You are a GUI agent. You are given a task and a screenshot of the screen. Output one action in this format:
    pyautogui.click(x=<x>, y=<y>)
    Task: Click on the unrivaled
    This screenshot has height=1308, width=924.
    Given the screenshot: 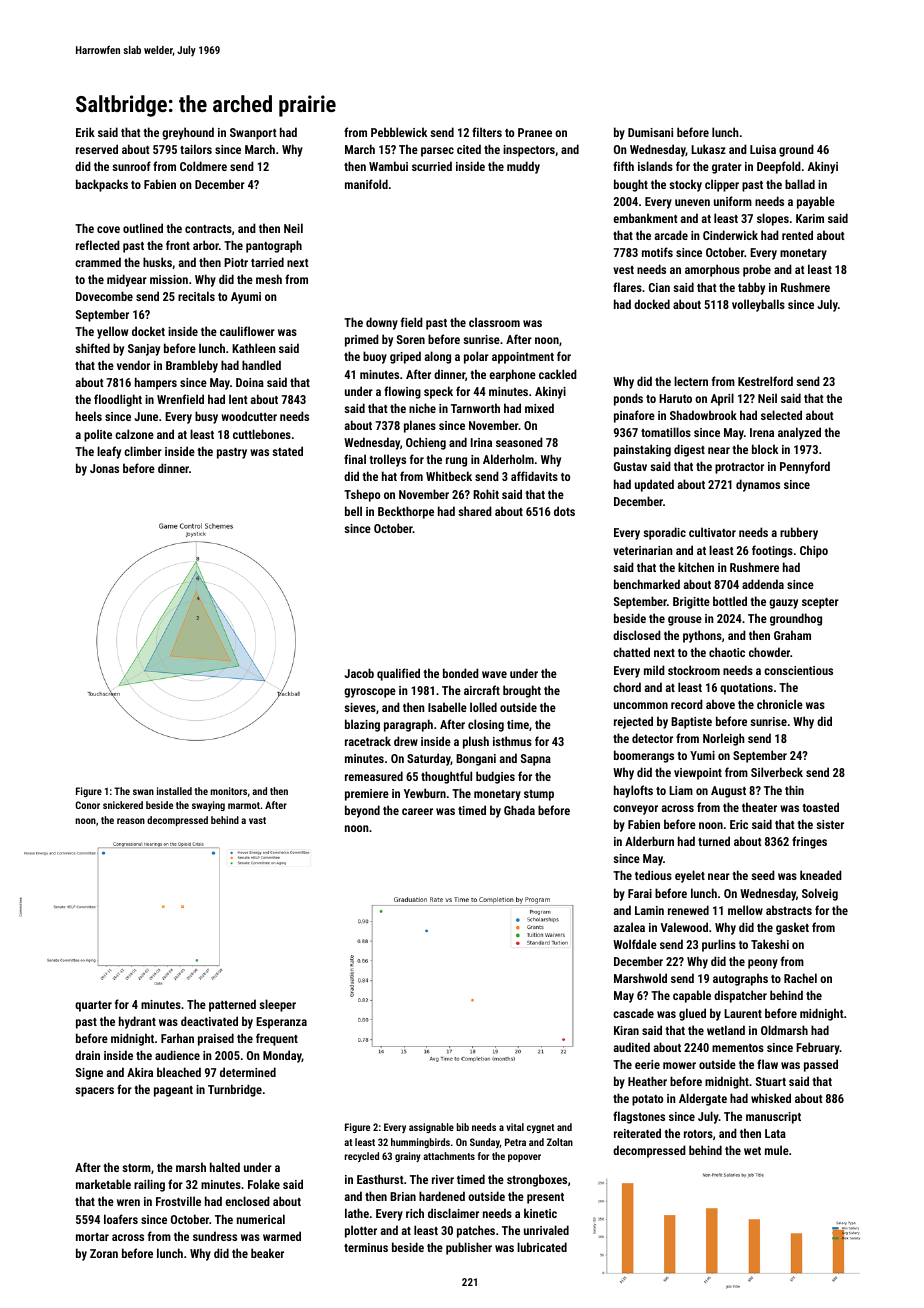 What is the action you would take?
    pyautogui.click(x=546, y=1230)
